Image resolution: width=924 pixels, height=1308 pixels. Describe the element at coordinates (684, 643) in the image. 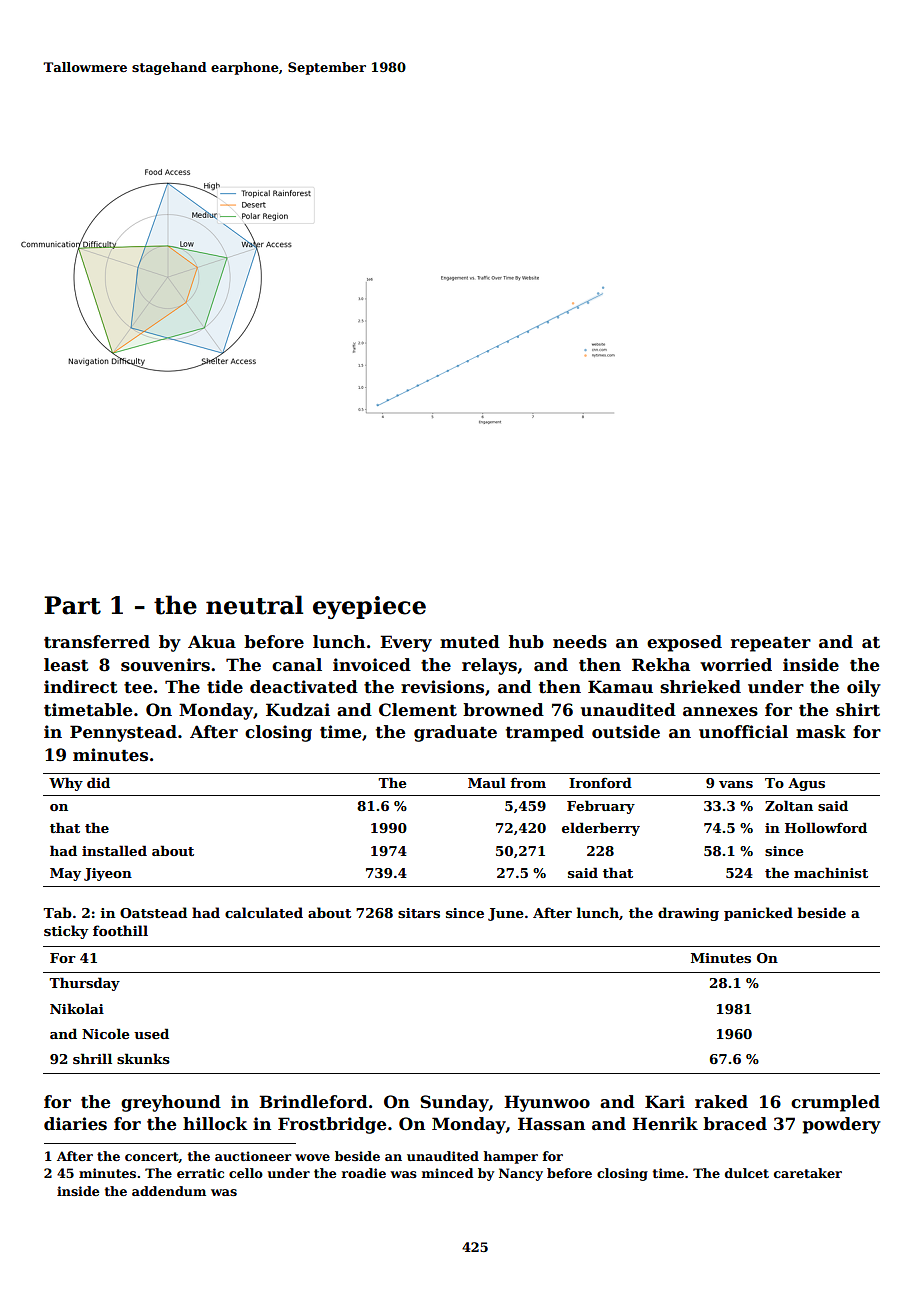

I see `exposed` at that location.
